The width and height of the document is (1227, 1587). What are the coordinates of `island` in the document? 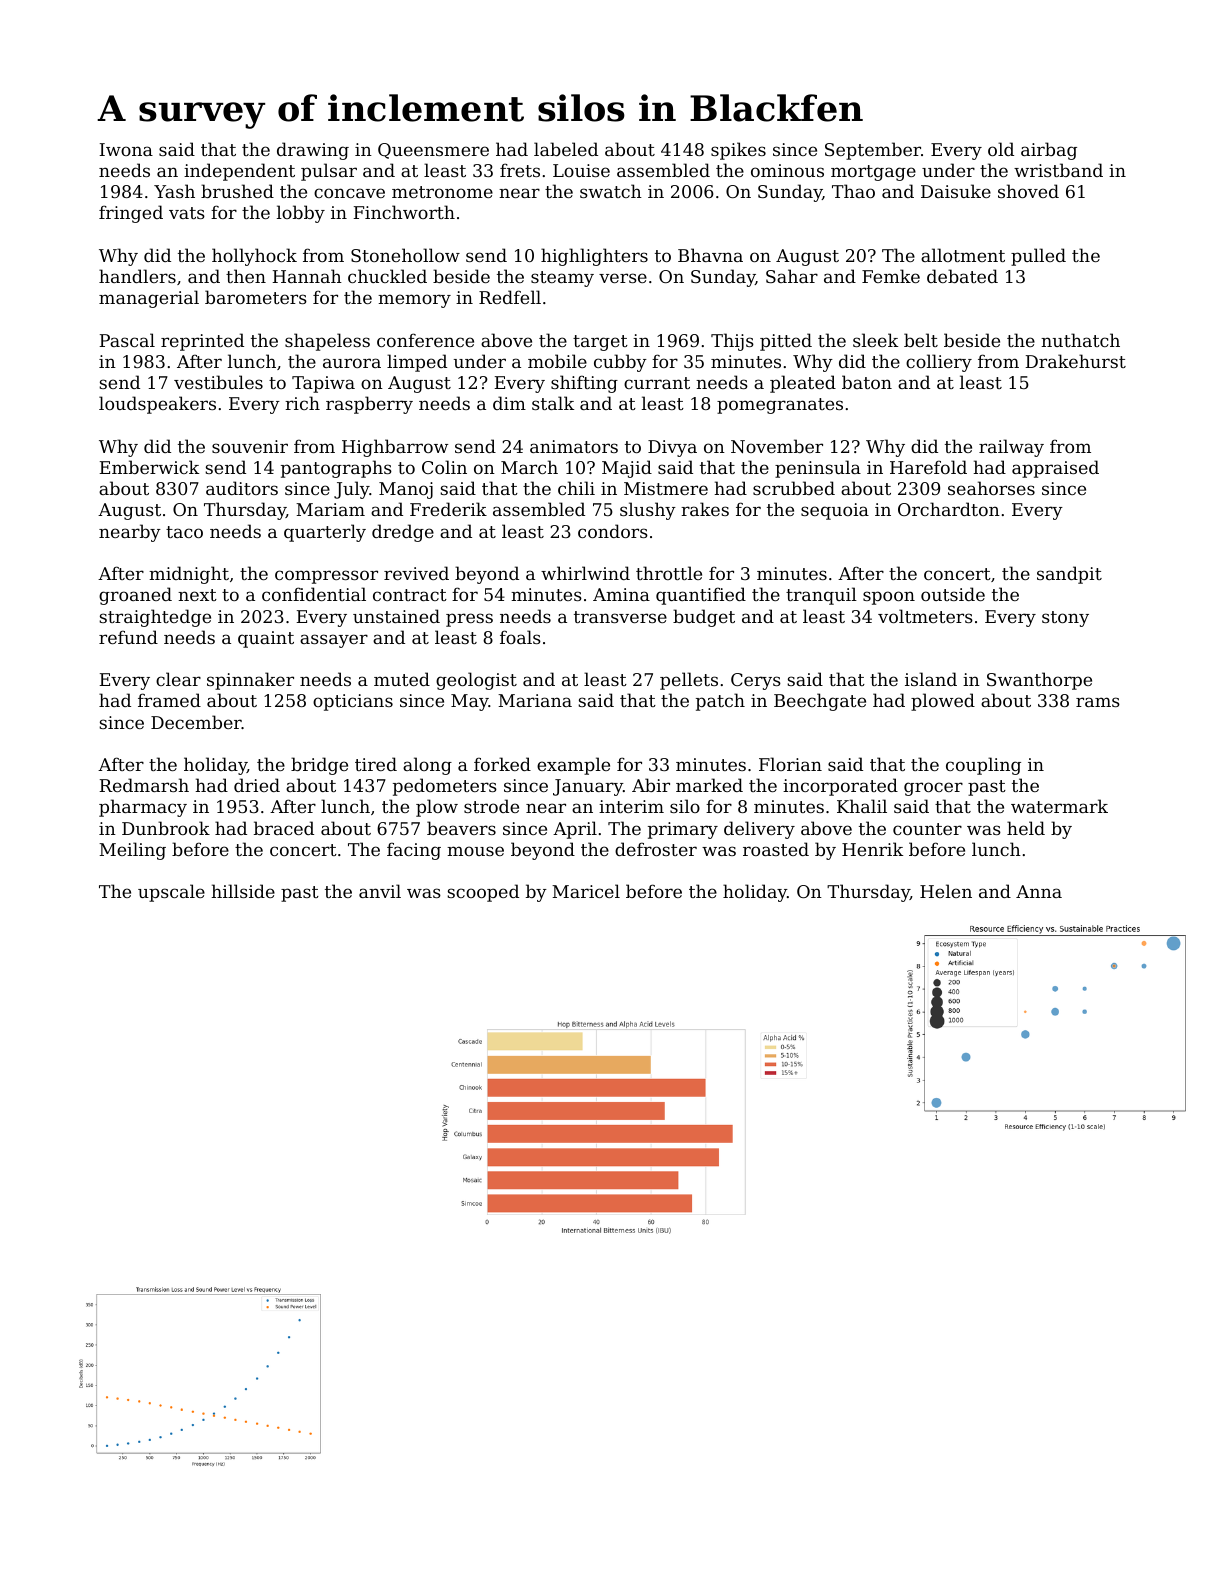 It's located at (931, 679).
